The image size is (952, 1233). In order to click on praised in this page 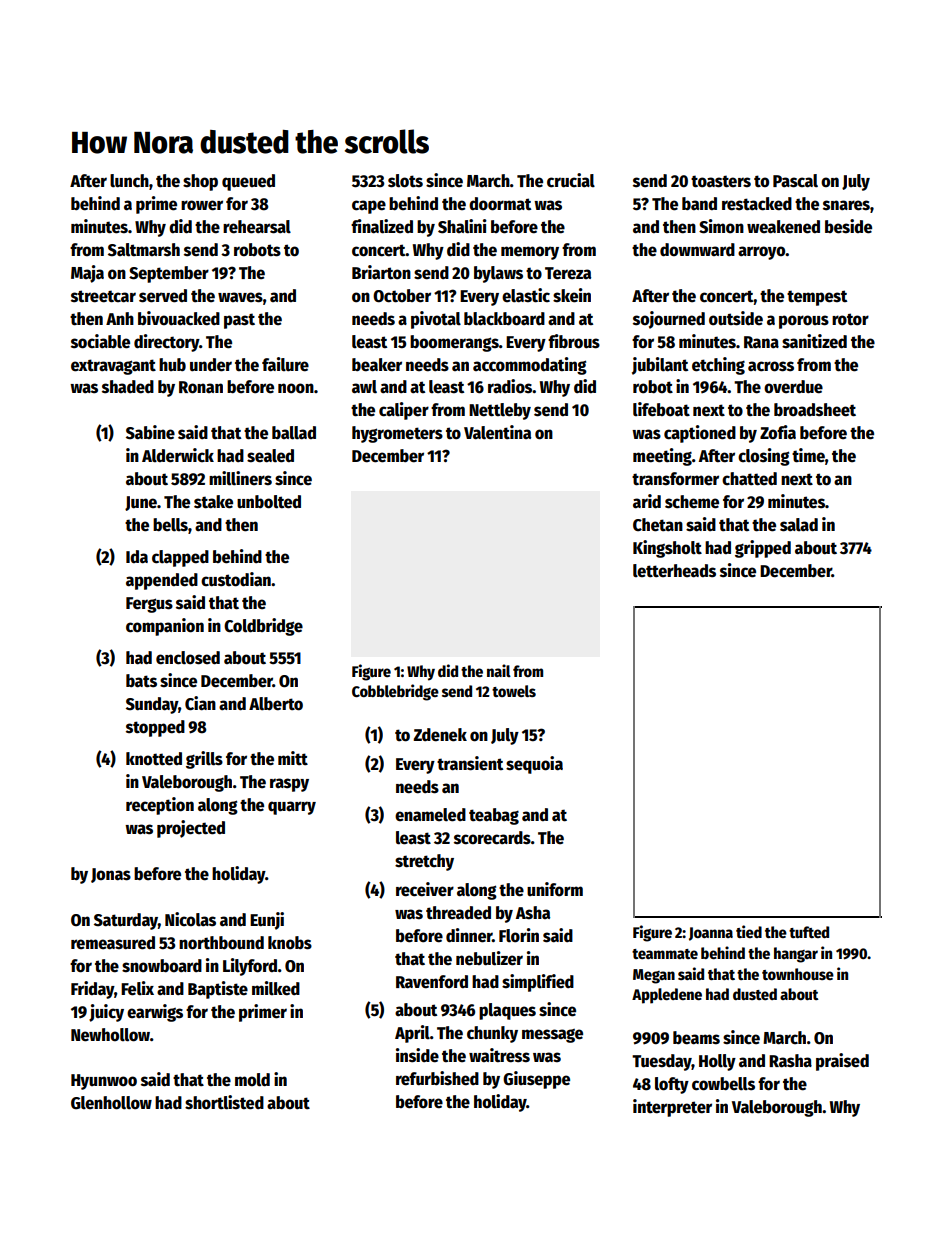, I will do `click(842, 1062)`.
